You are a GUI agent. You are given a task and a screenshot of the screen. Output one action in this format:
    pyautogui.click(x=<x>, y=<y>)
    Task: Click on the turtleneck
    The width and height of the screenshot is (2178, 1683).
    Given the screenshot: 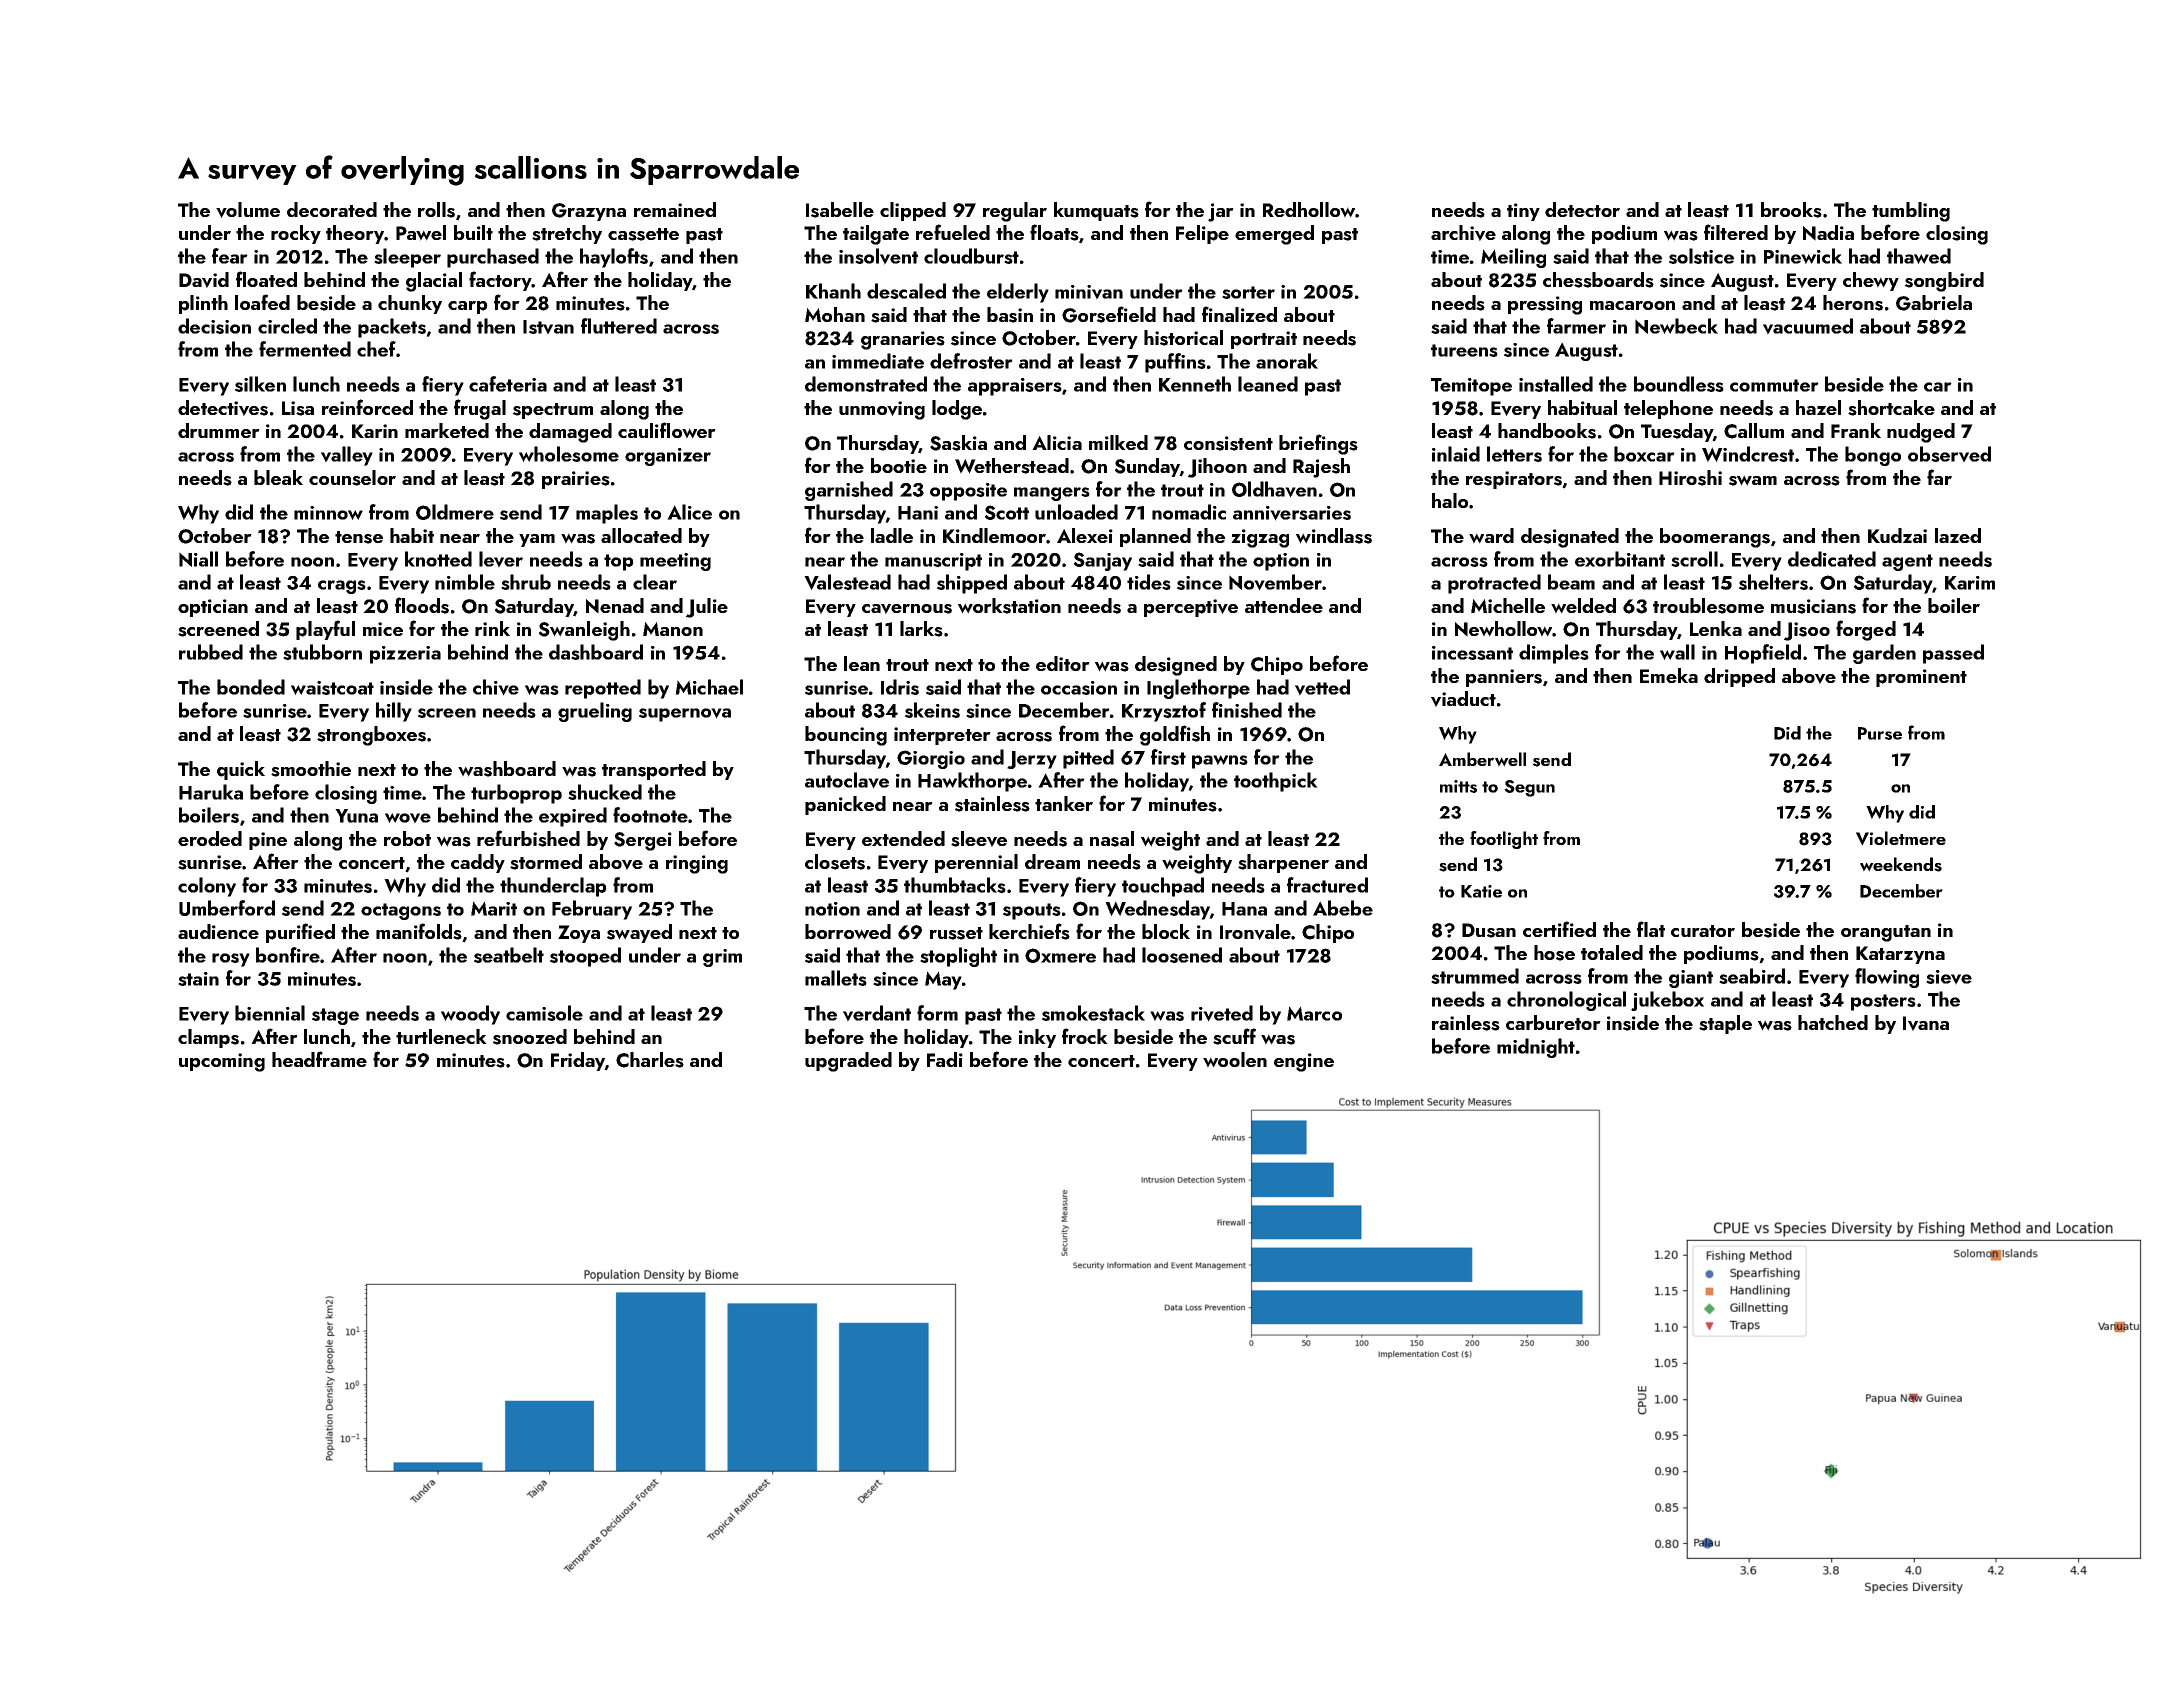 What is the action you would take?
    pyautogui.click(x=441, y=1036)
